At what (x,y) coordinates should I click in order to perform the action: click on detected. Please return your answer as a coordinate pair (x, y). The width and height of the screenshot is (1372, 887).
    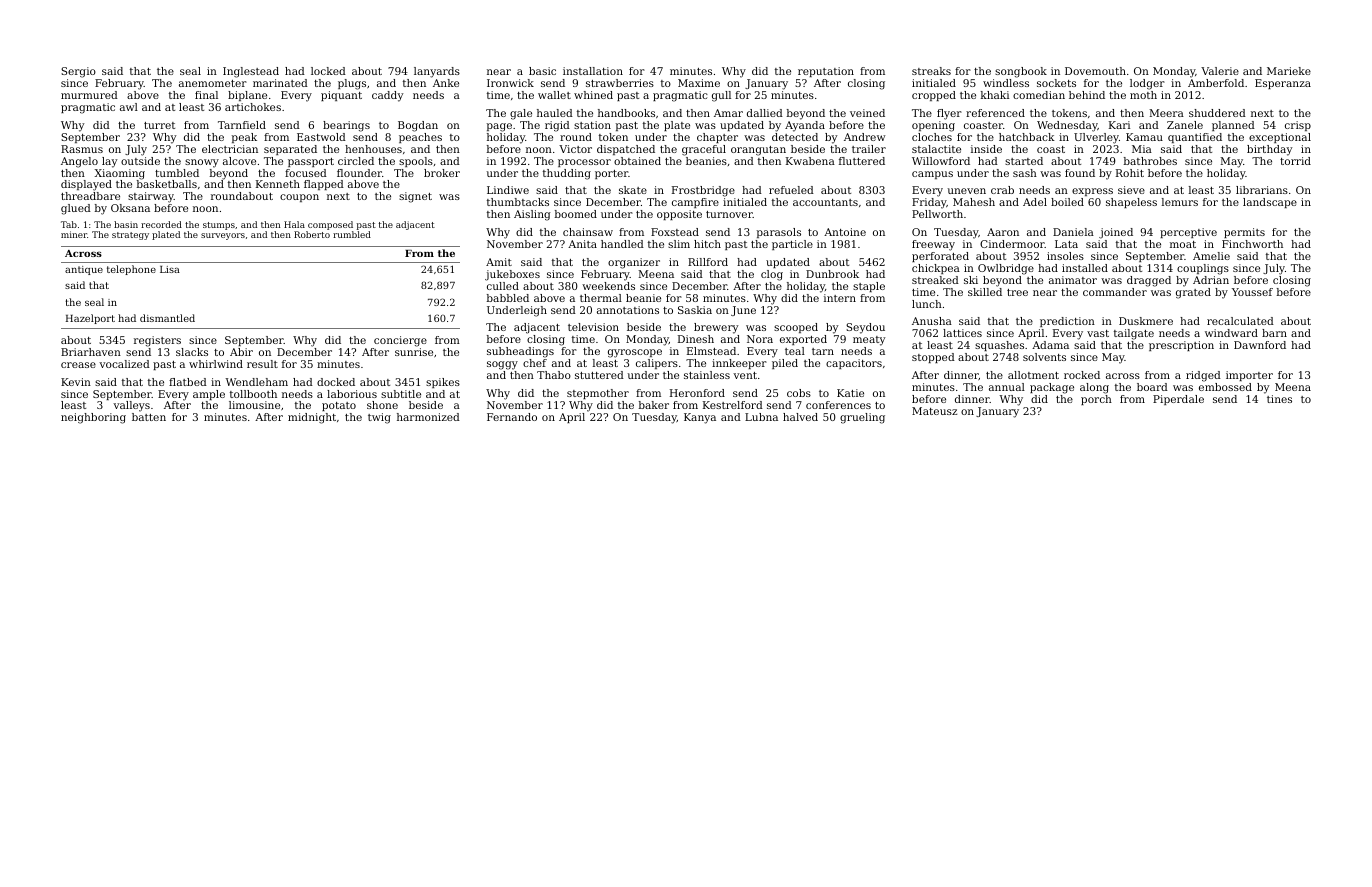
    Looking at the image, I should click on (795, 137).
